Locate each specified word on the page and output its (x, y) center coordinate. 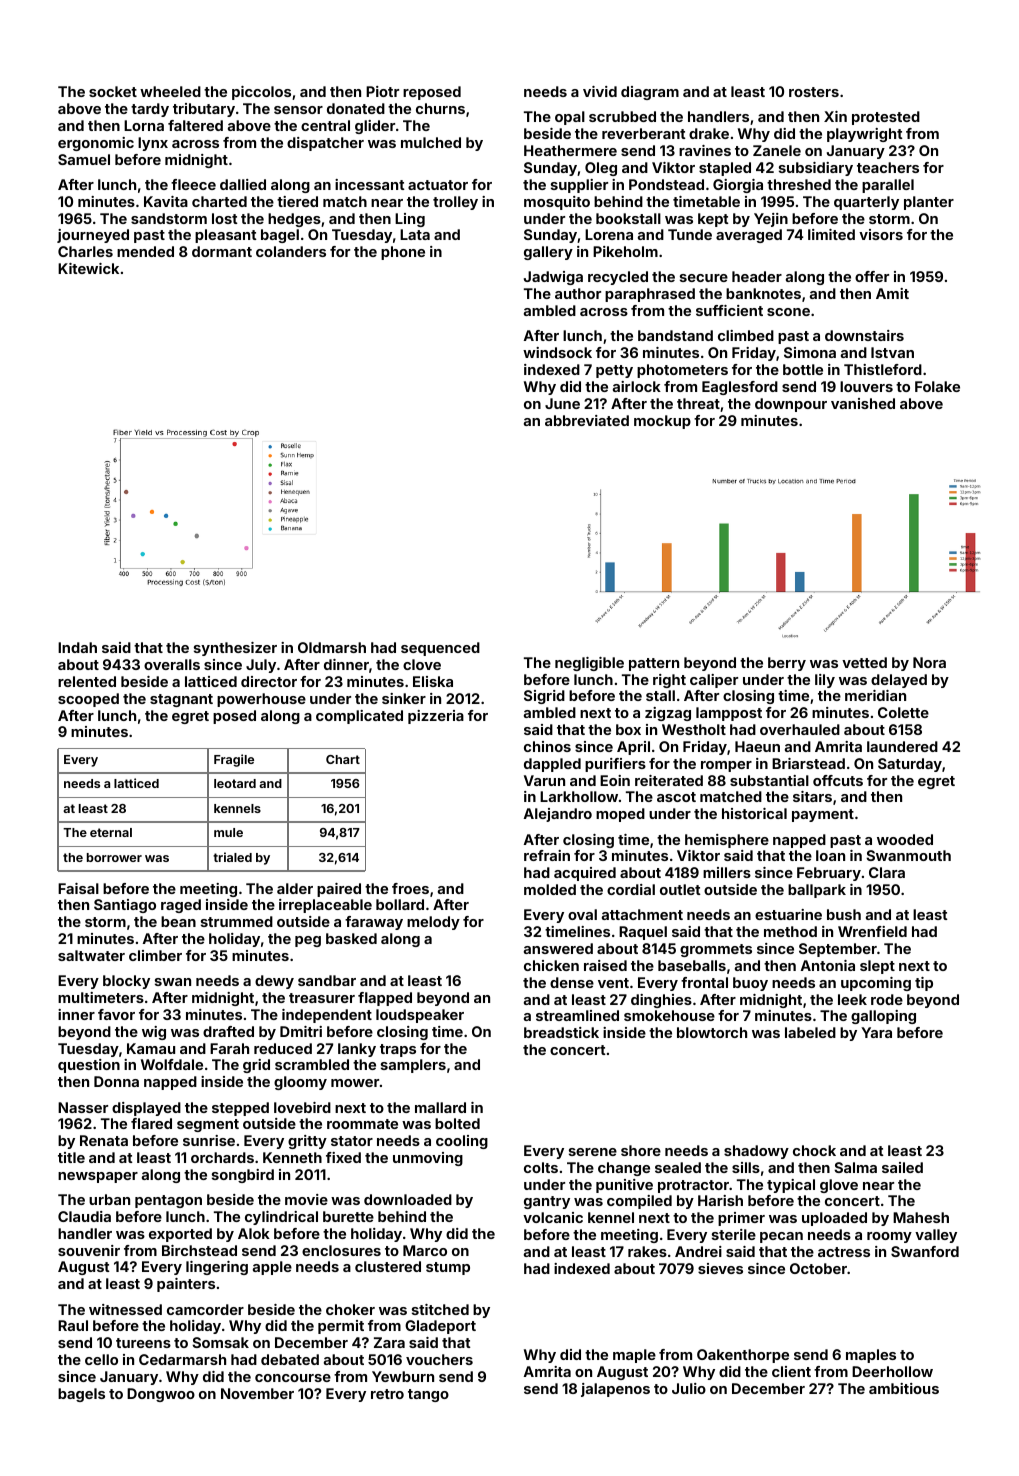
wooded (905, 839)
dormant (222, 251)
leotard (235, 783)
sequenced (440, 649)
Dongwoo (161, 1395)
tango (428, 1395)
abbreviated (587, 420)
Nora (929, 662)
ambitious (904, 1388)
